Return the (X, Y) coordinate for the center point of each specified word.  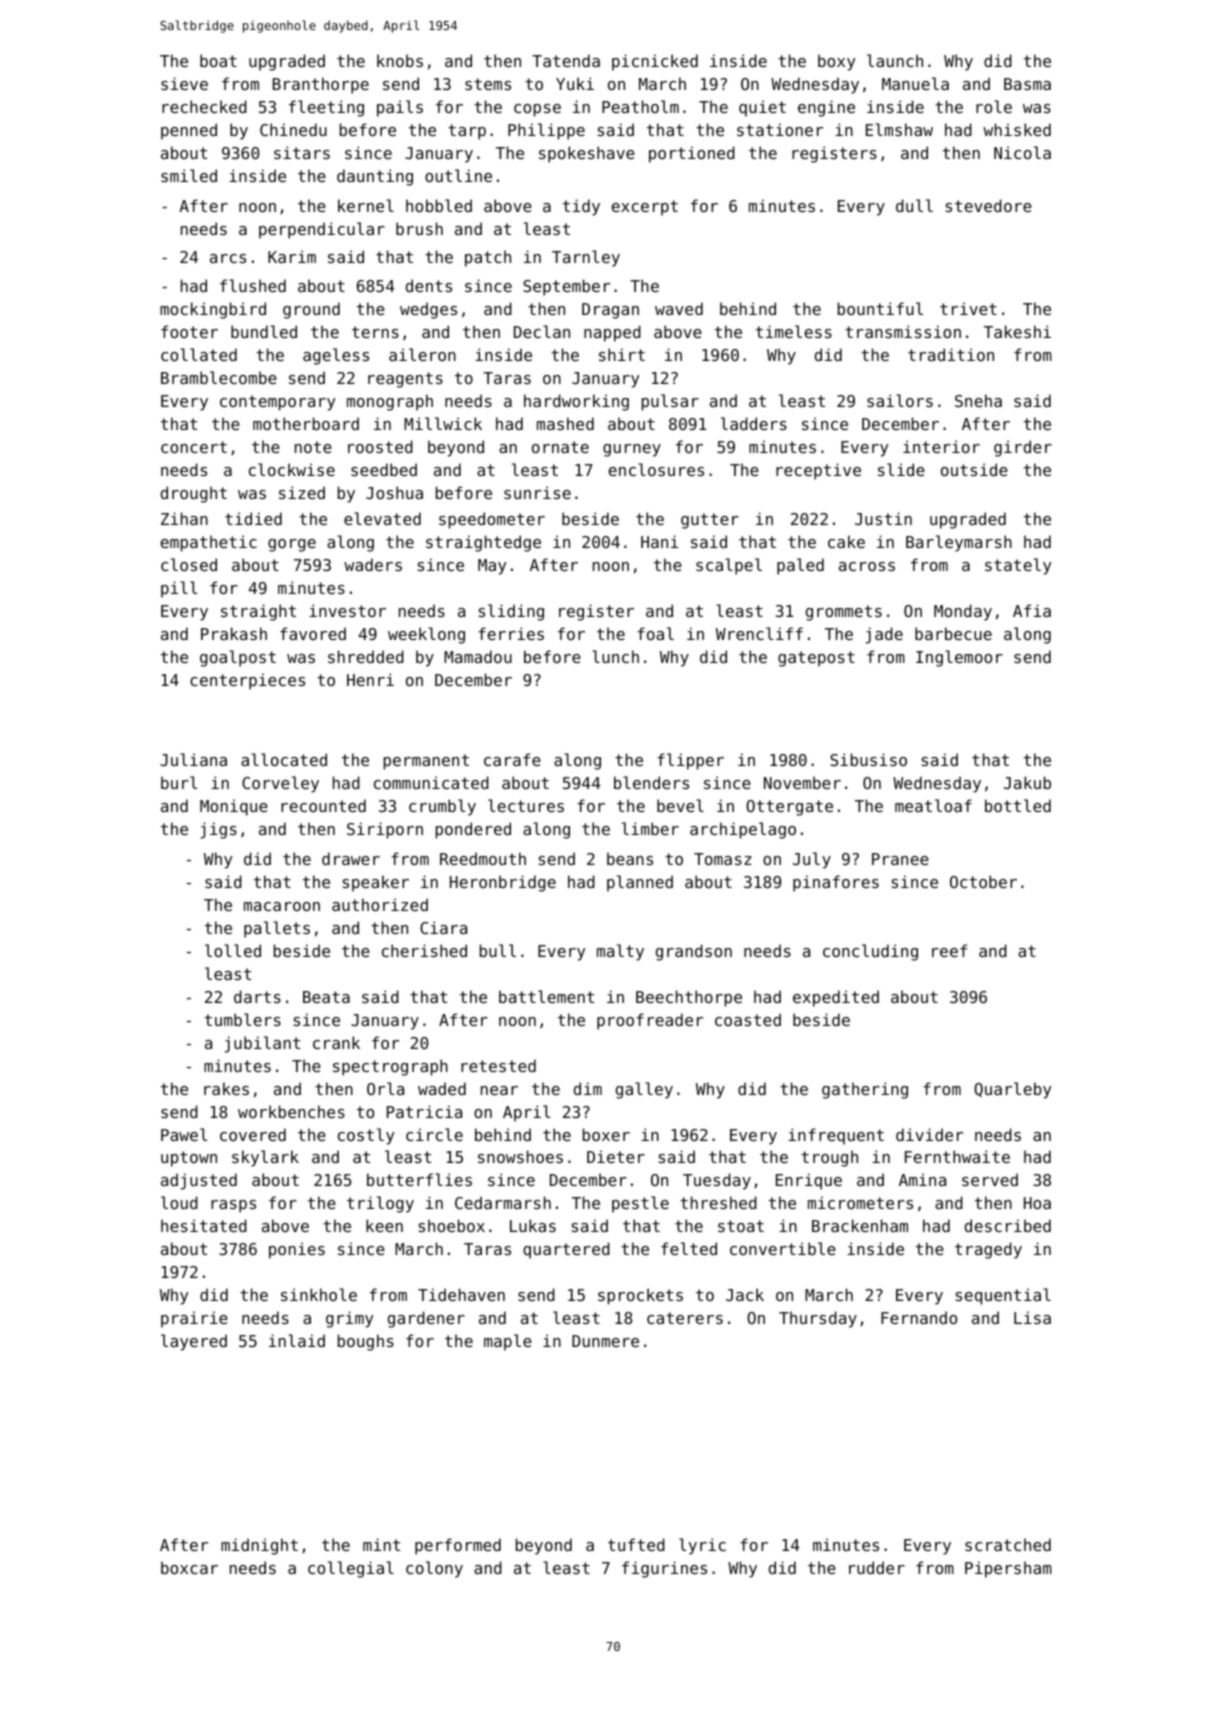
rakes (226, 1088)
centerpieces (247, 681)
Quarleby (1012, 1090)
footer (189, 331)
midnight (259, 1546)
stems (488, 84)
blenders (651, 782)
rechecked (204, 106)
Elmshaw (899, 129)
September (566, 287)
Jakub (1027, 782)
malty (620, 952)
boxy (836, 62)
